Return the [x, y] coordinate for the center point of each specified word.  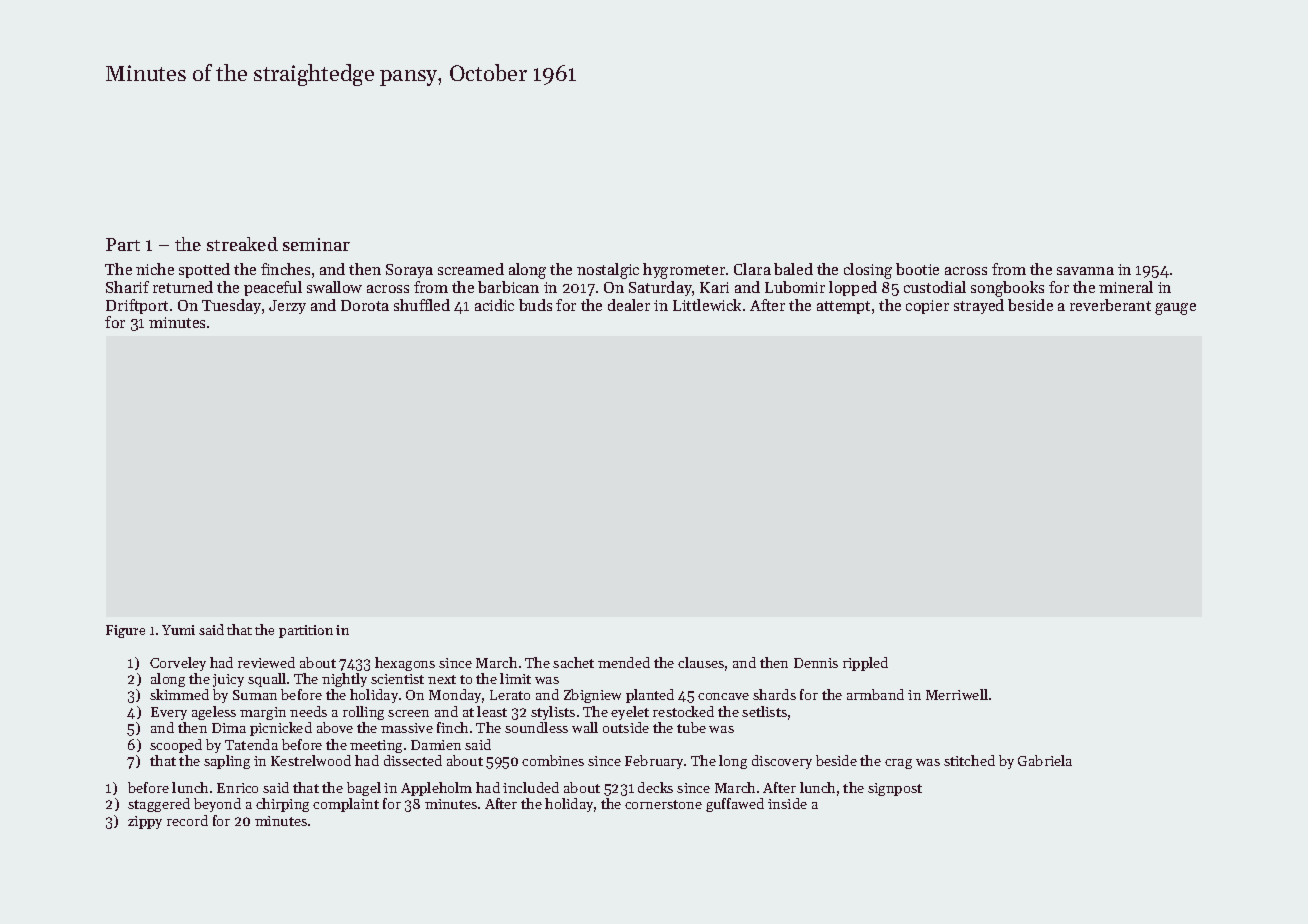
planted [650, 696]
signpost [895, 789]
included [531, 787]
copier [927, 307]
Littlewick [707, 305]
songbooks [1007, 289]
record [187, 820]
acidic [494, 305]
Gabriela [1045, 760]
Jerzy [287, 307]
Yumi [178, 630]
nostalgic [608, 271]
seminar [316, 244]
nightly [344, 680]
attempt [843, 307]
